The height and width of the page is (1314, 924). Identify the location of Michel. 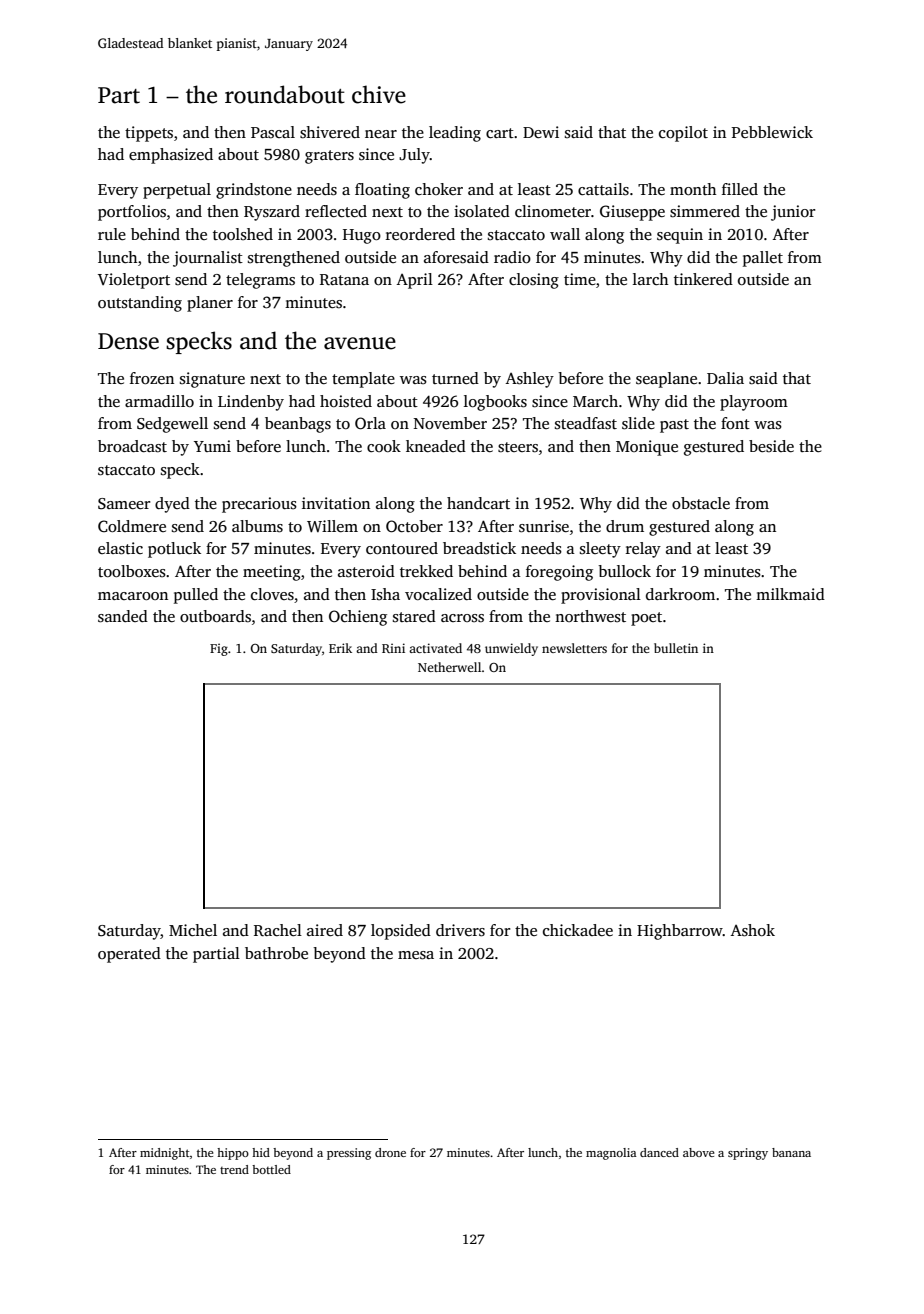
(193, 930).
